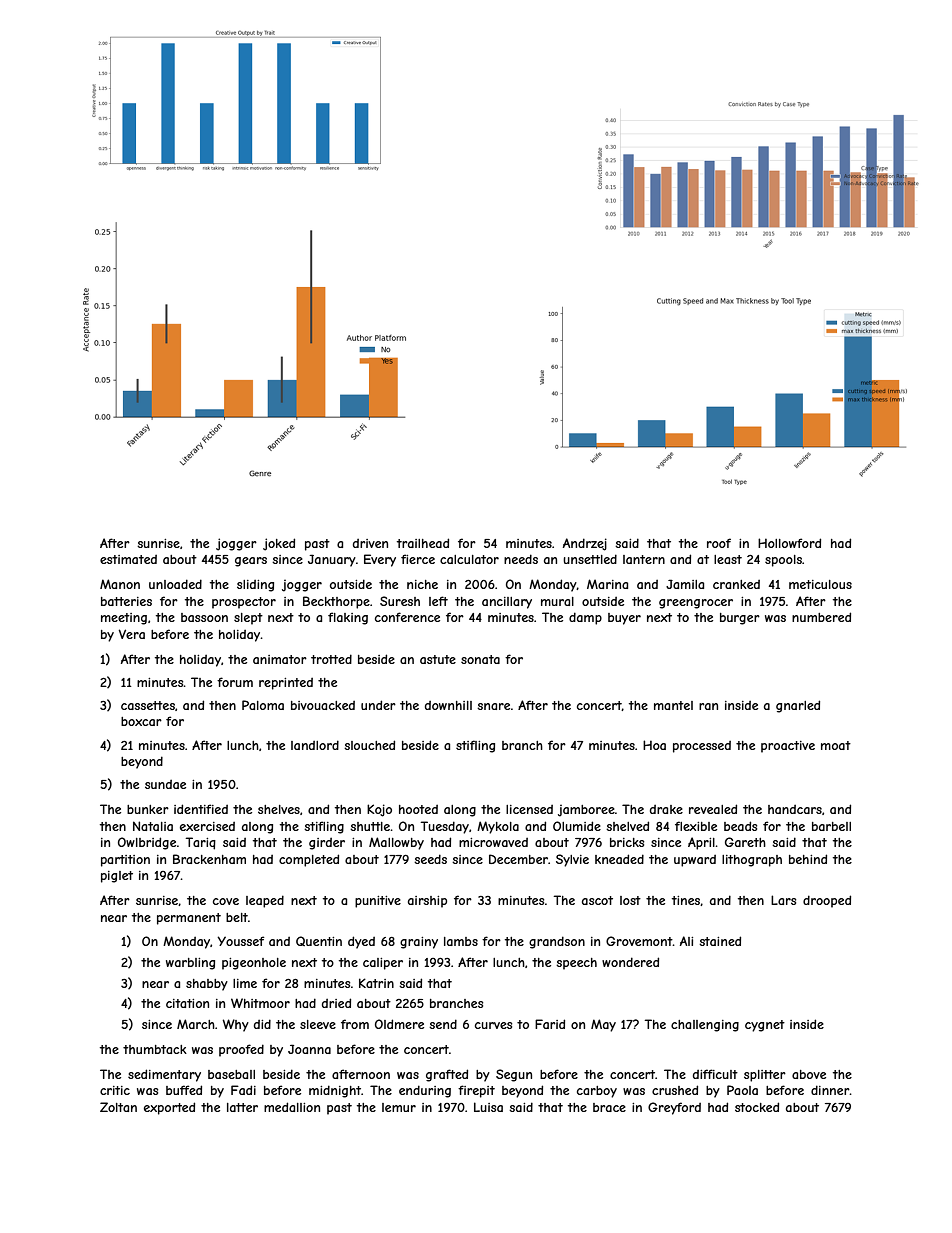  I want to click on bunker, so click(148, 809).
